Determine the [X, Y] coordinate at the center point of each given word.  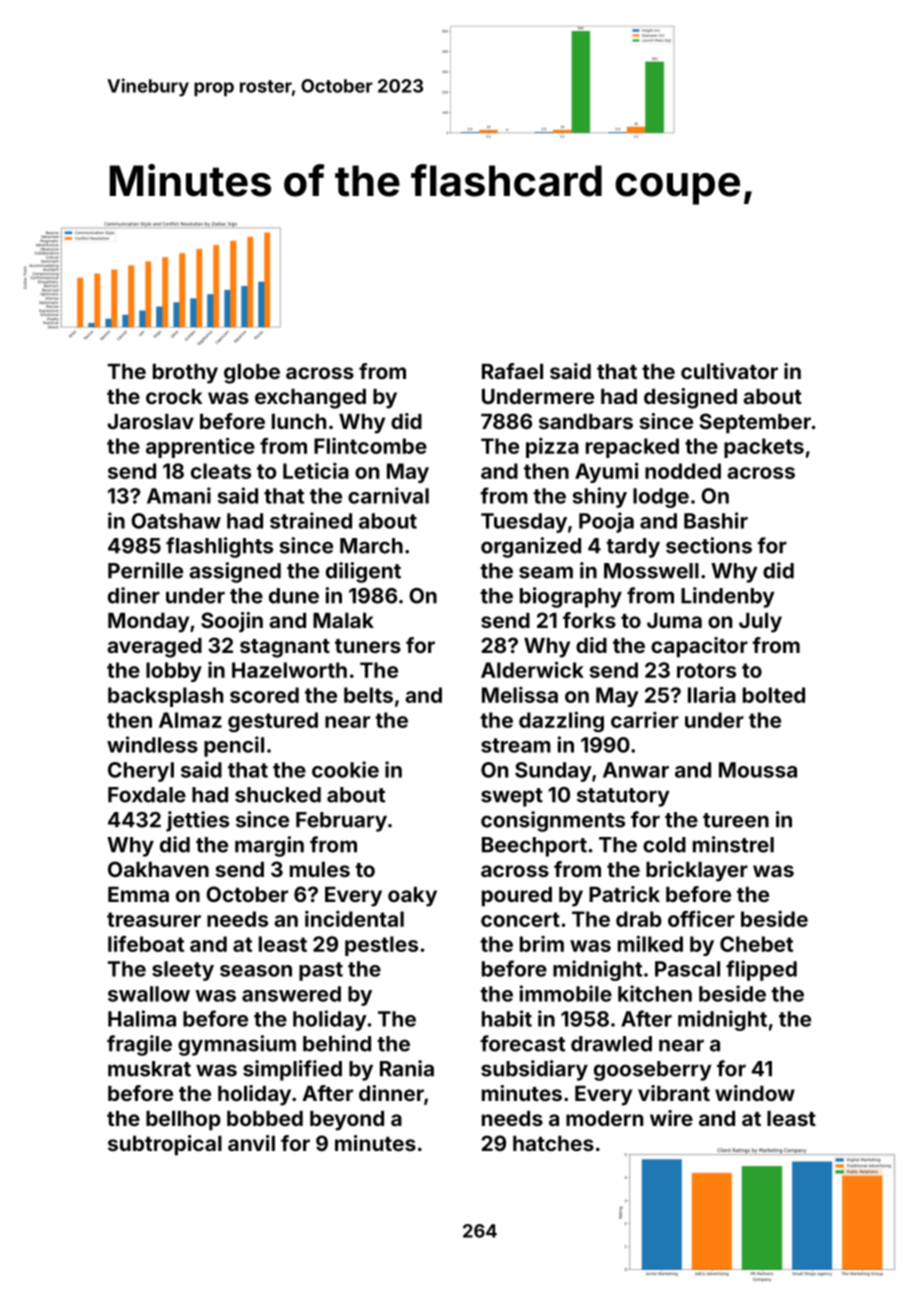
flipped [761, 970]
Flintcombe [370, 446]
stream [516, 745]
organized [531, 547]
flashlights [219, 547]
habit [507, 1018]
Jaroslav [150, 421]
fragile [139, 1045]
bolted [774, 695]
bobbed [265, 1118]
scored [264, 695]
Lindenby [728, 597]
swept [512, 797]
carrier [645, 719]
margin [269, 846]
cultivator [729, 371]
